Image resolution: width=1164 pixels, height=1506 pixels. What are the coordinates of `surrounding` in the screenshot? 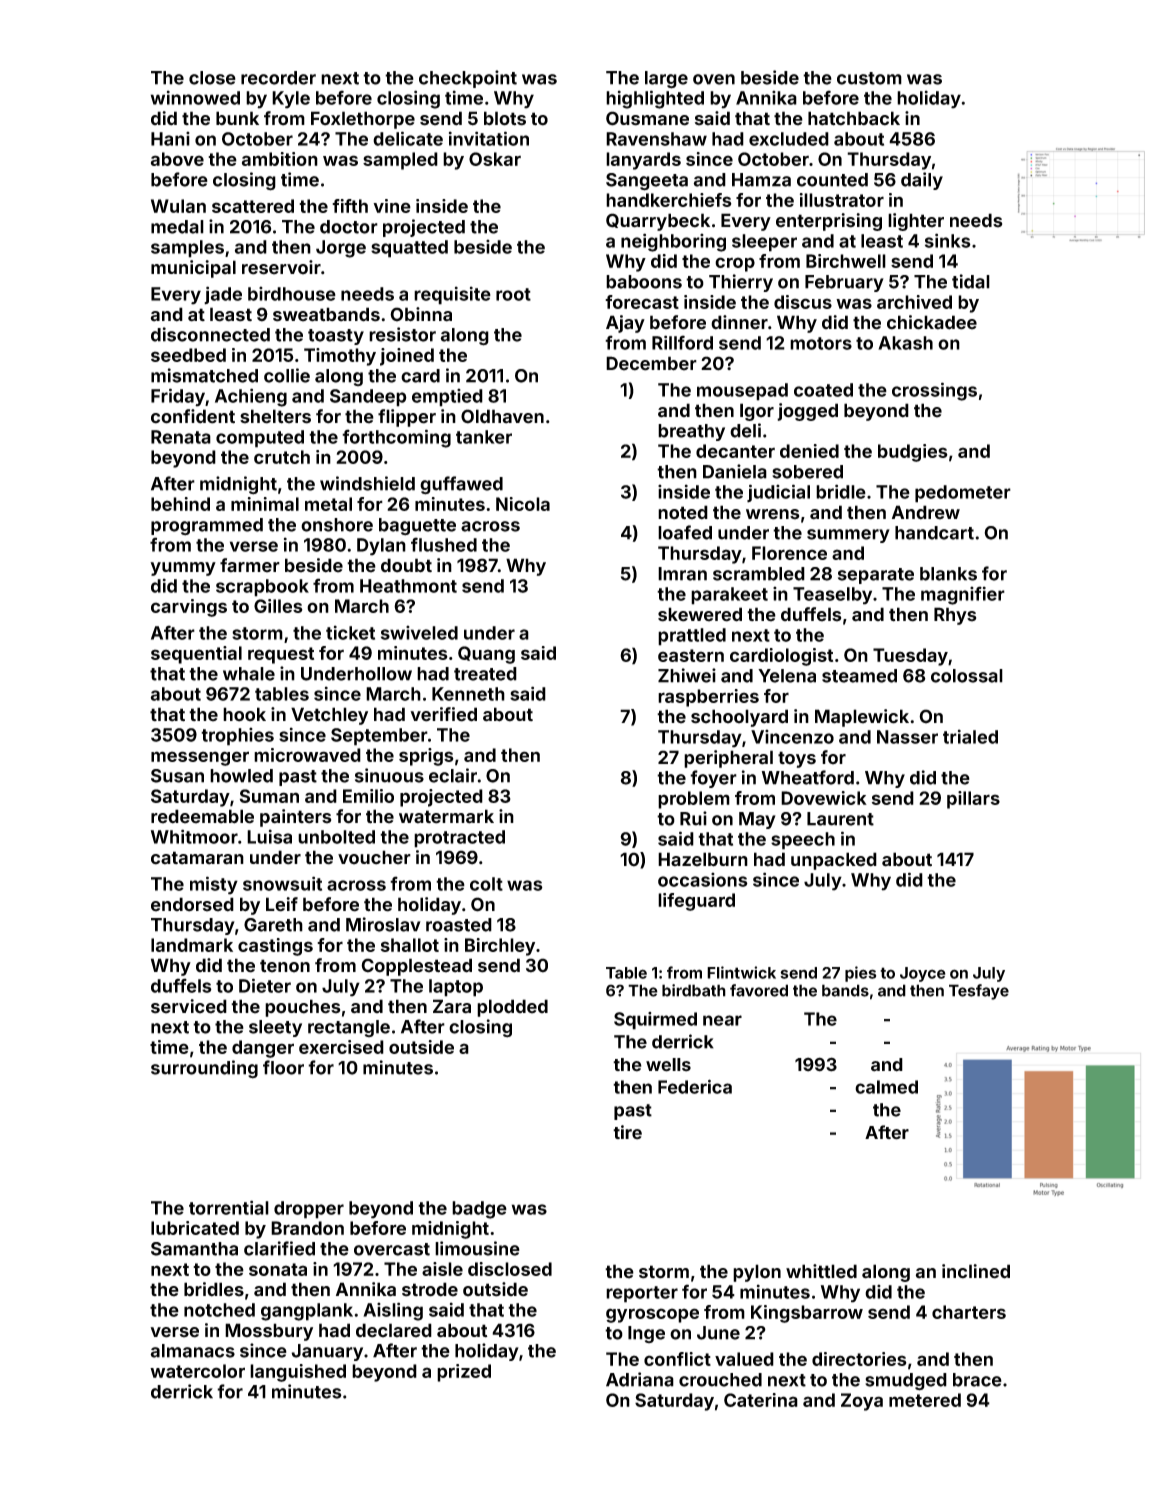 It's located at (204, 1069).
